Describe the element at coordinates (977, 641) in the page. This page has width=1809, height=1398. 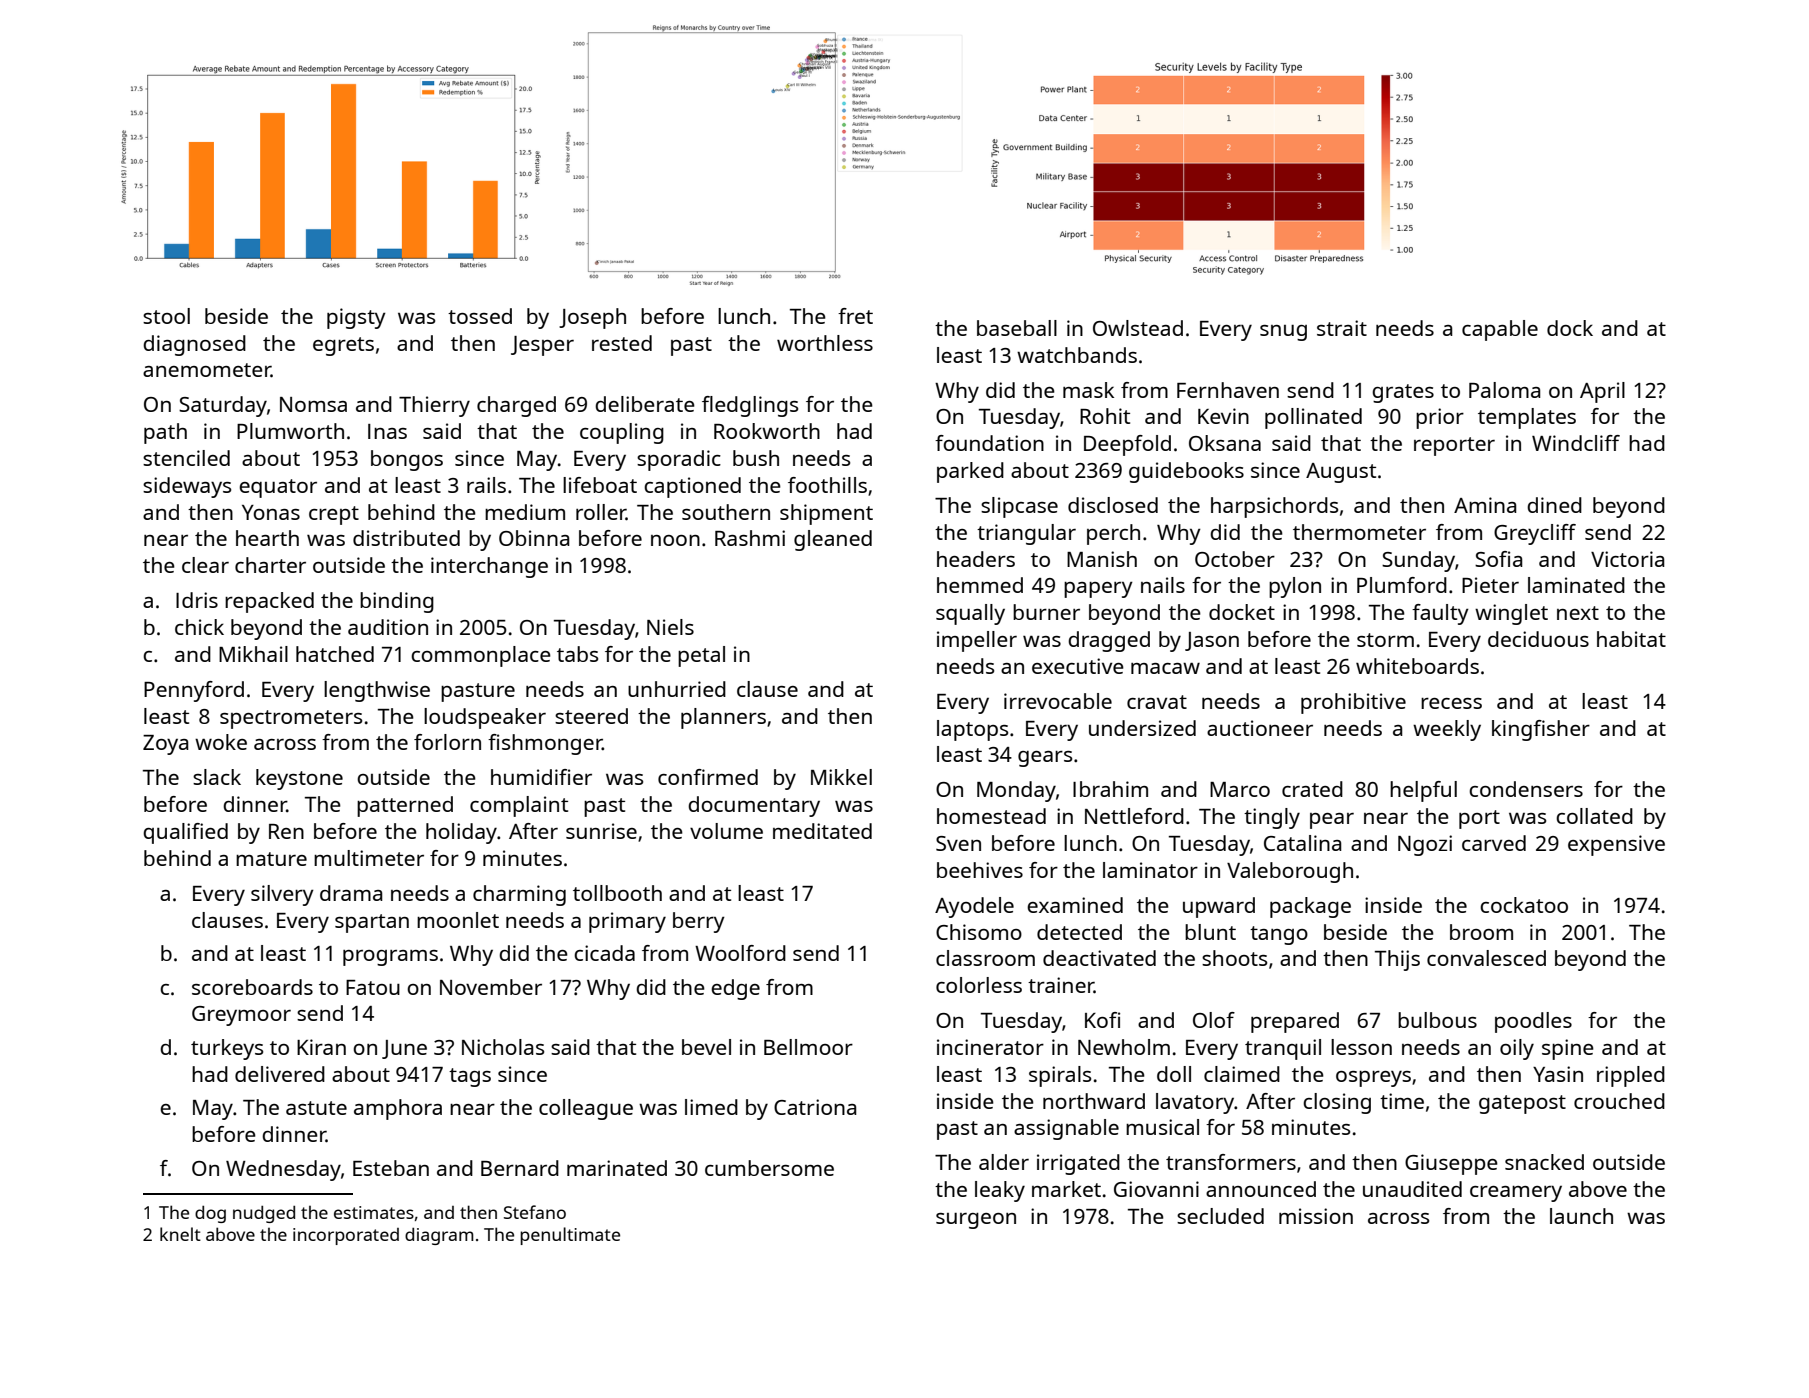
I see `impeller` at that location.
